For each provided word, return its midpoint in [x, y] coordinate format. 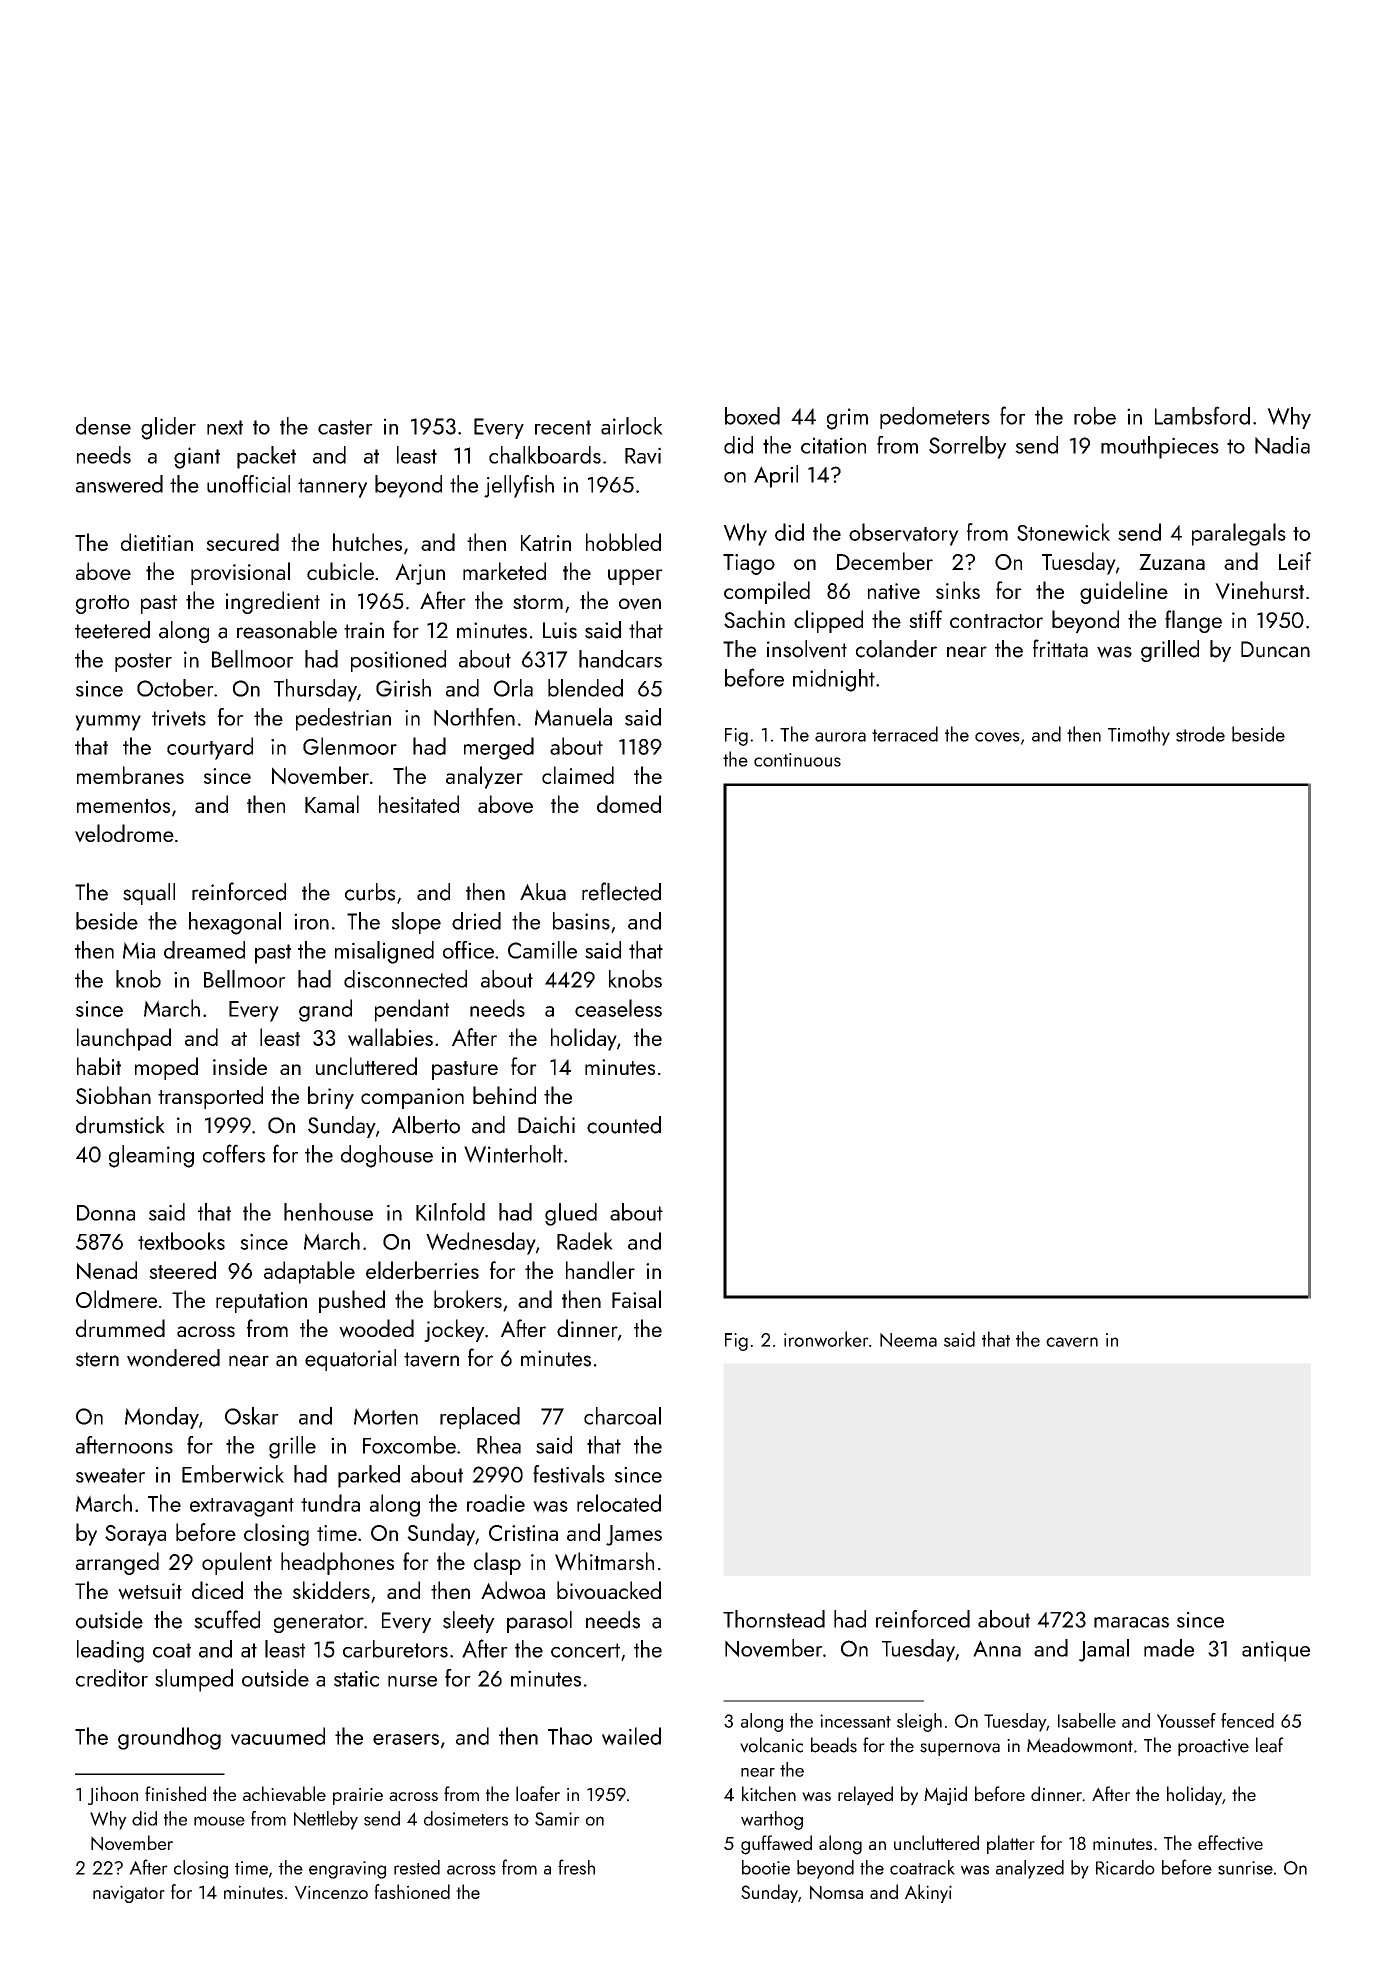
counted [624, 1125]
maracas [1131, 1622]
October [175, 688]
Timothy [1139, 736]
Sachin [754, 619]
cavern [1072, 1342]
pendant [412, 1010]
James [634, 1535]
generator [319, 1623]
